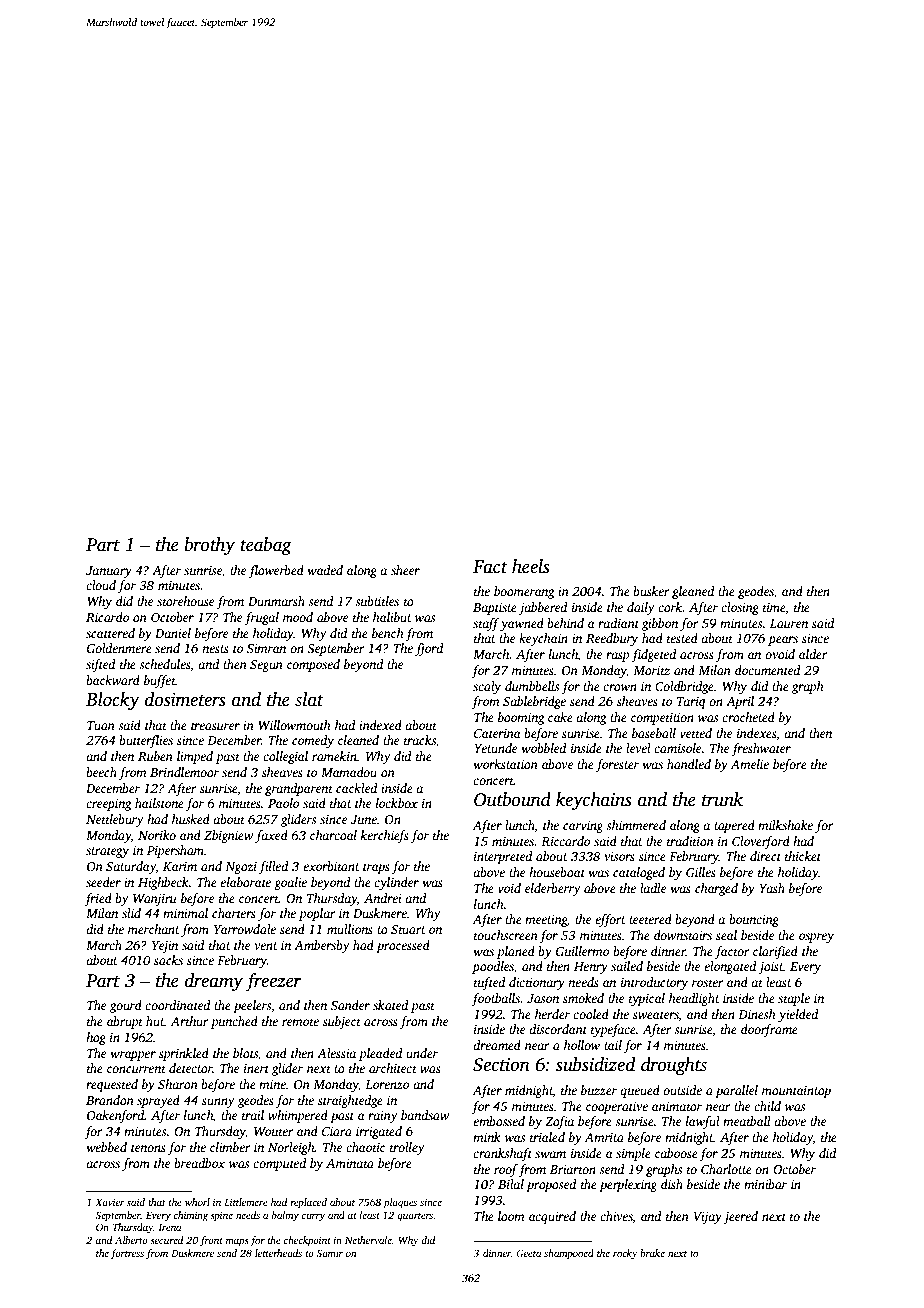 This image has width=924, height=1308. I want to click on alder, so click(813, 654).
